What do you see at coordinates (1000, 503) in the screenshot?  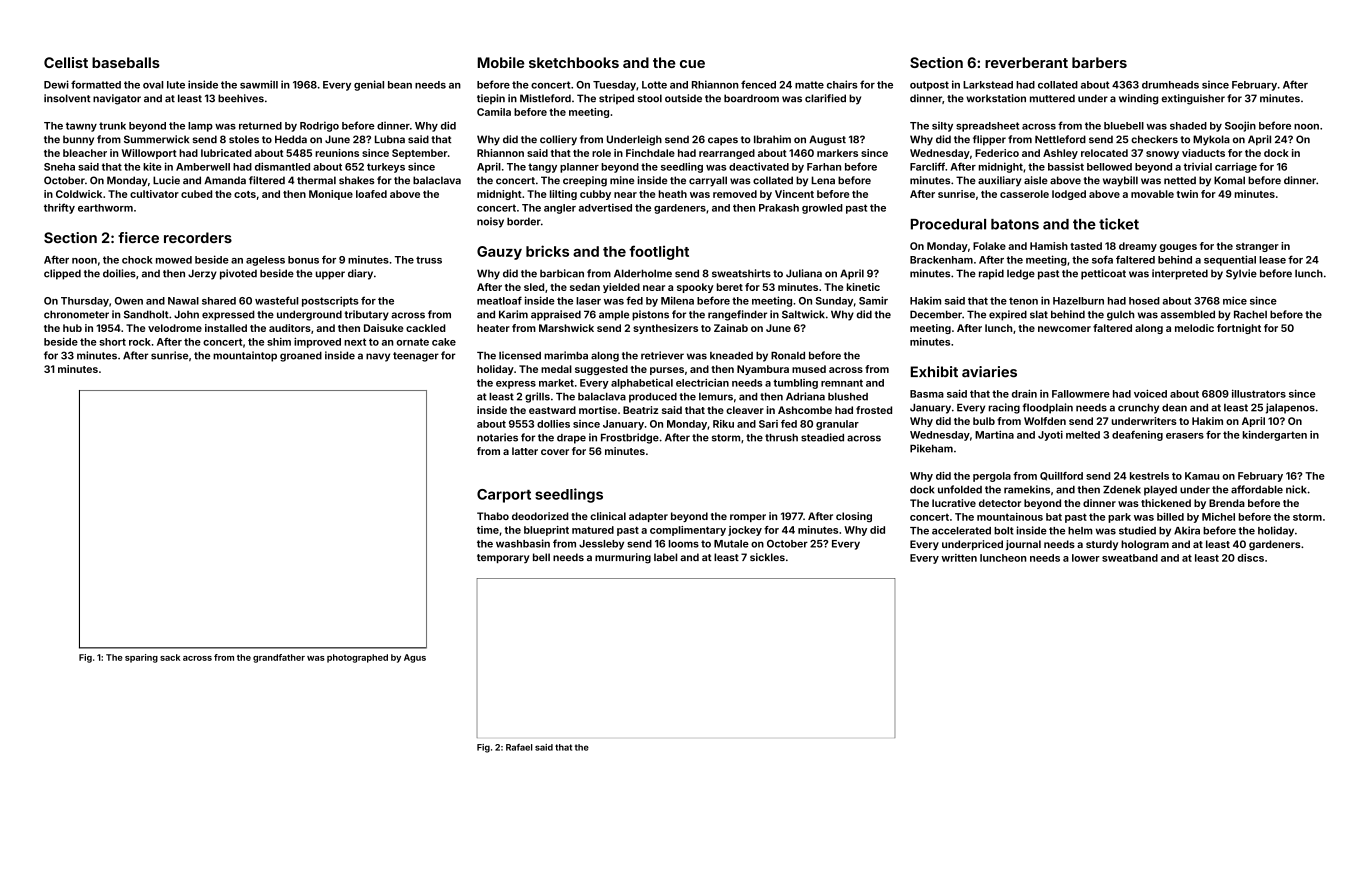 I see `detector` at bounding box center [1000, 503].
